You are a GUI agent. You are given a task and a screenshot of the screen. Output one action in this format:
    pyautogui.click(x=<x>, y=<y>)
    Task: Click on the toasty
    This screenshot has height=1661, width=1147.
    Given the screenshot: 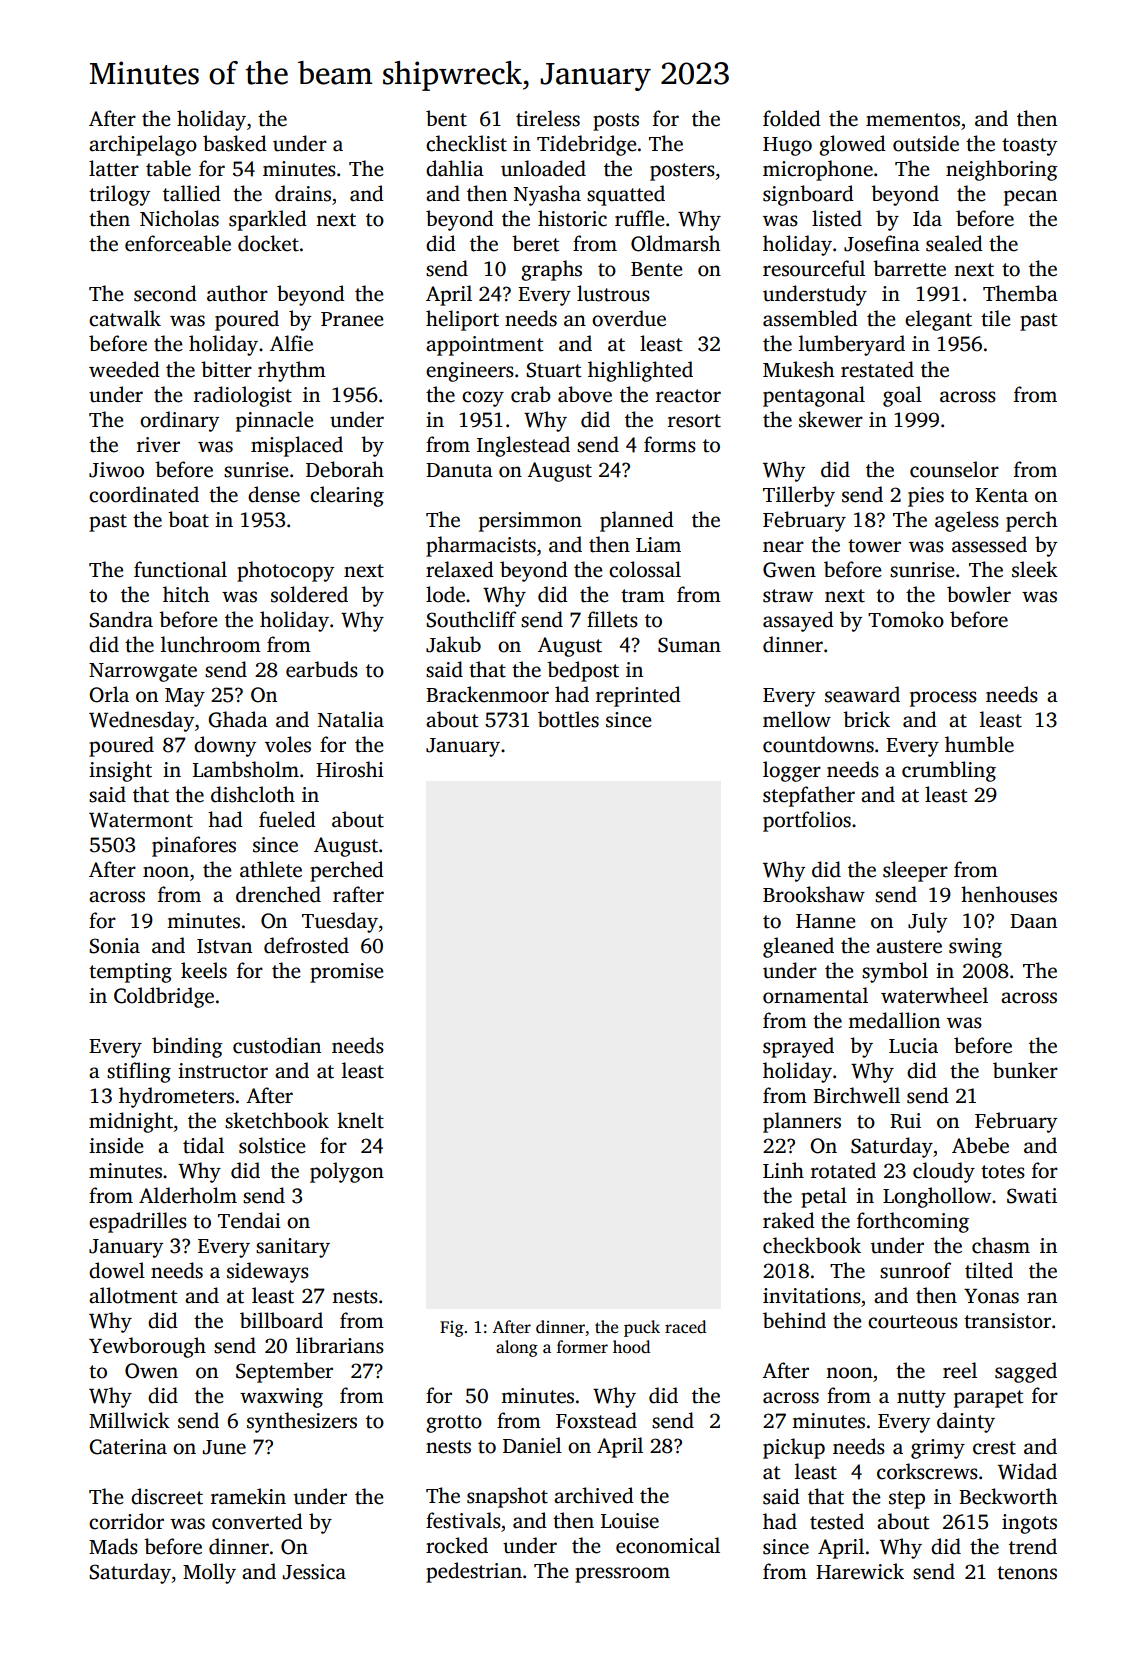 What is the action you would take?
    pyautogui.click(x=1029, y=147)
